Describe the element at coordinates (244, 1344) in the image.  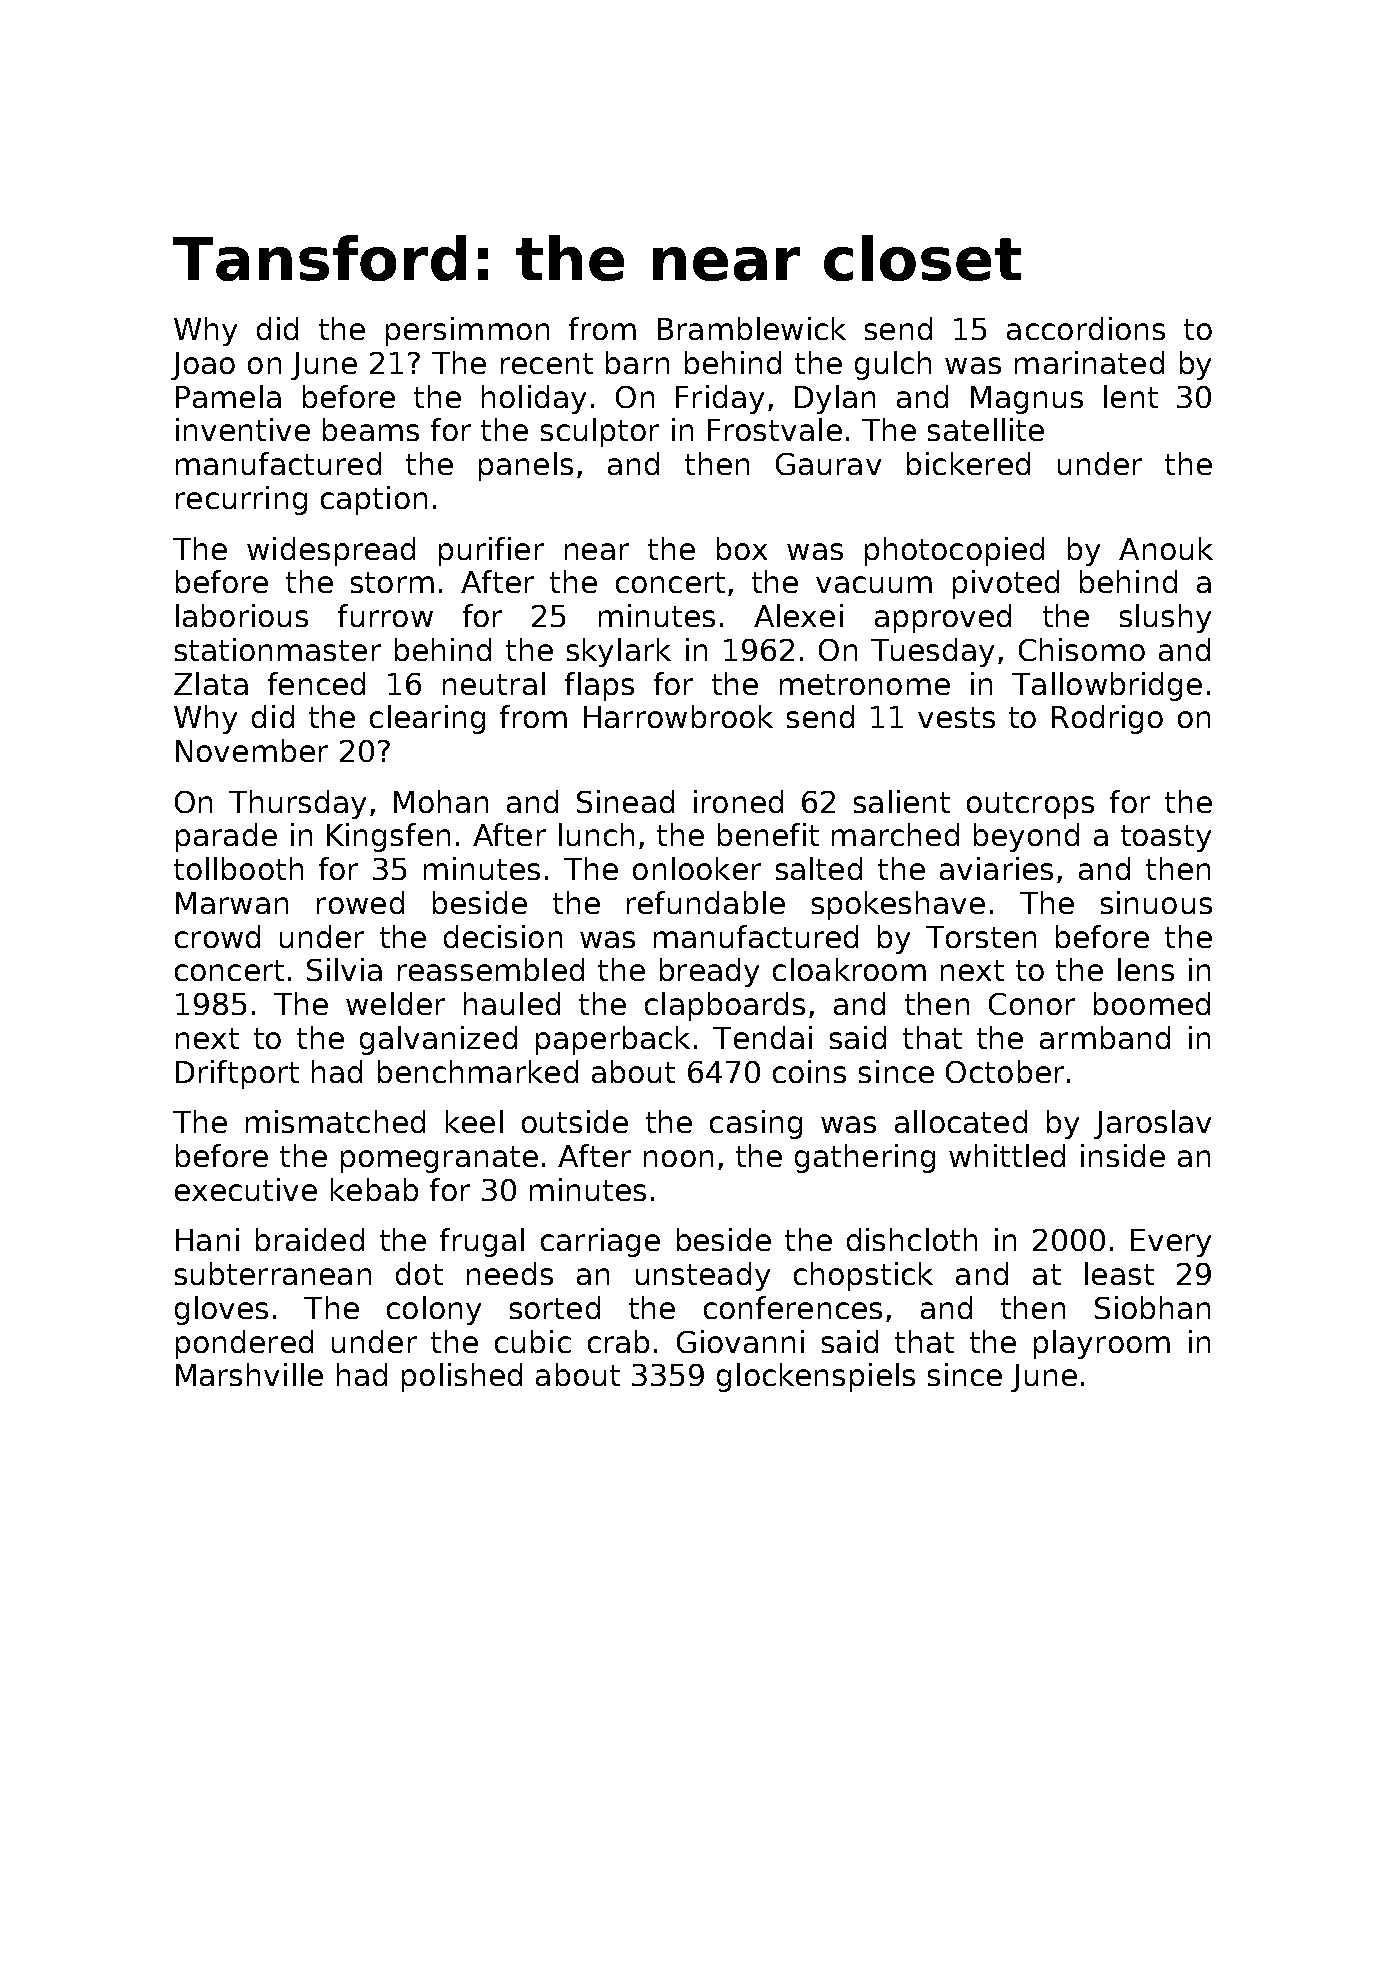
I see `pondered` at that location.
